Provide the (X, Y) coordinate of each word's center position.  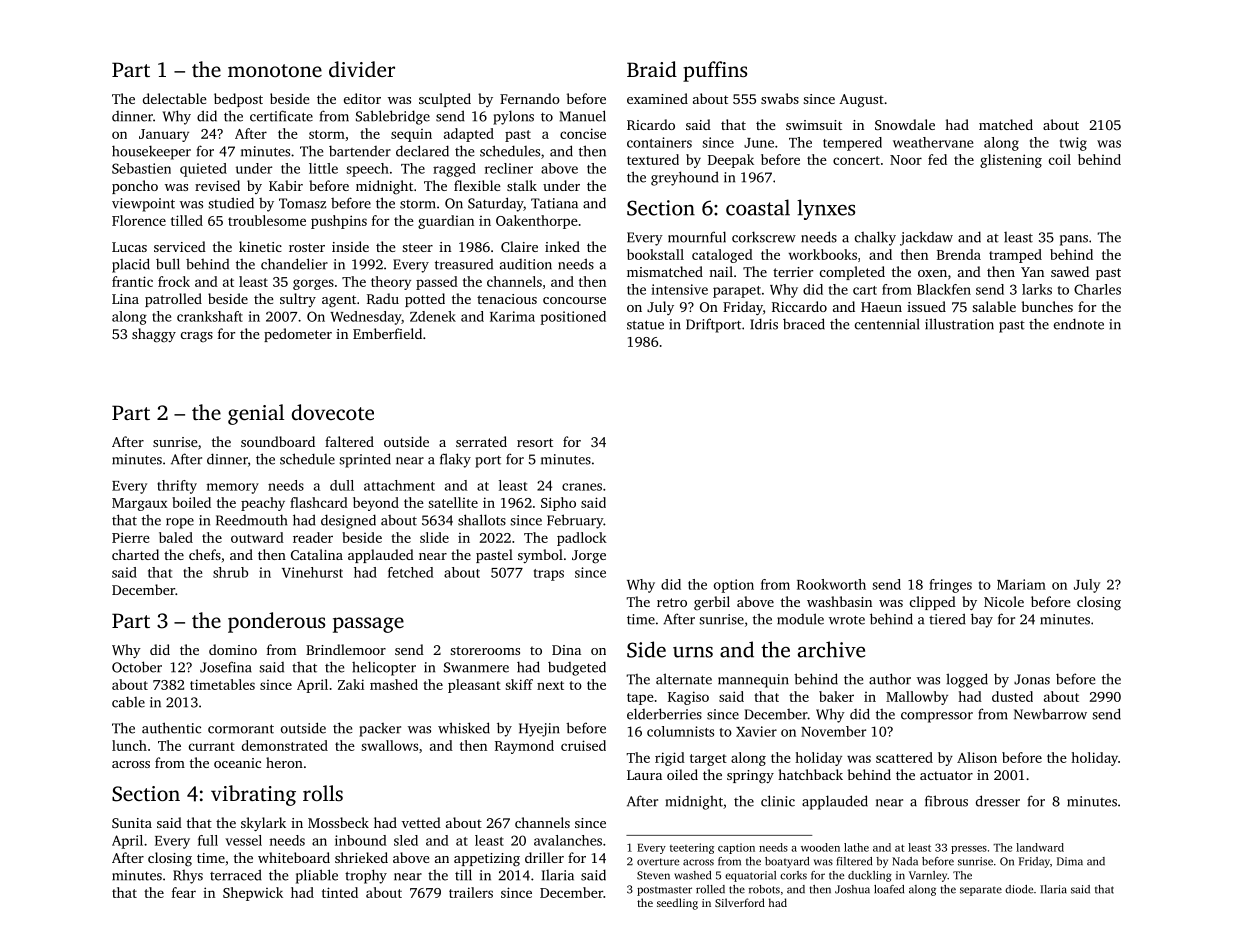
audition (526, 264)
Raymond (524, 747)
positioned (573, 318)
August (861, 101)
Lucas (129, 247)
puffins (715, 71)
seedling (677, 904)
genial (256, 414)
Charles (1097, 289)
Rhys (188, 877)
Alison (977, 757)
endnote (1079, 324)
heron (284, 762)
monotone (275, 70)
